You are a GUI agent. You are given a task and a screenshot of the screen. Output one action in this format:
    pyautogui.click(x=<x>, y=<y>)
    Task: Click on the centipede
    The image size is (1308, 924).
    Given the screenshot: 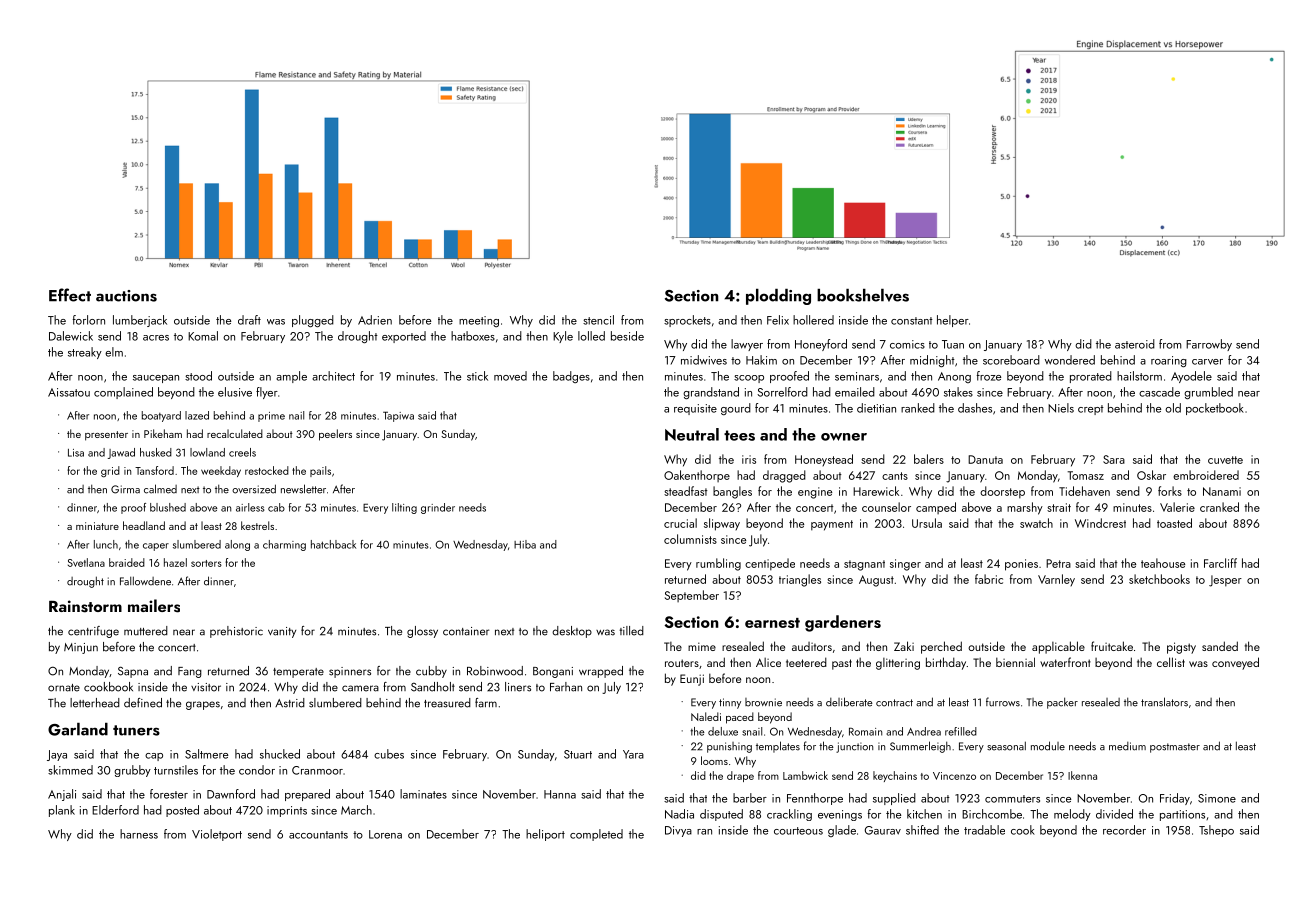 What is the action you would take?
    pyautogui.click(x=770, y=564)
